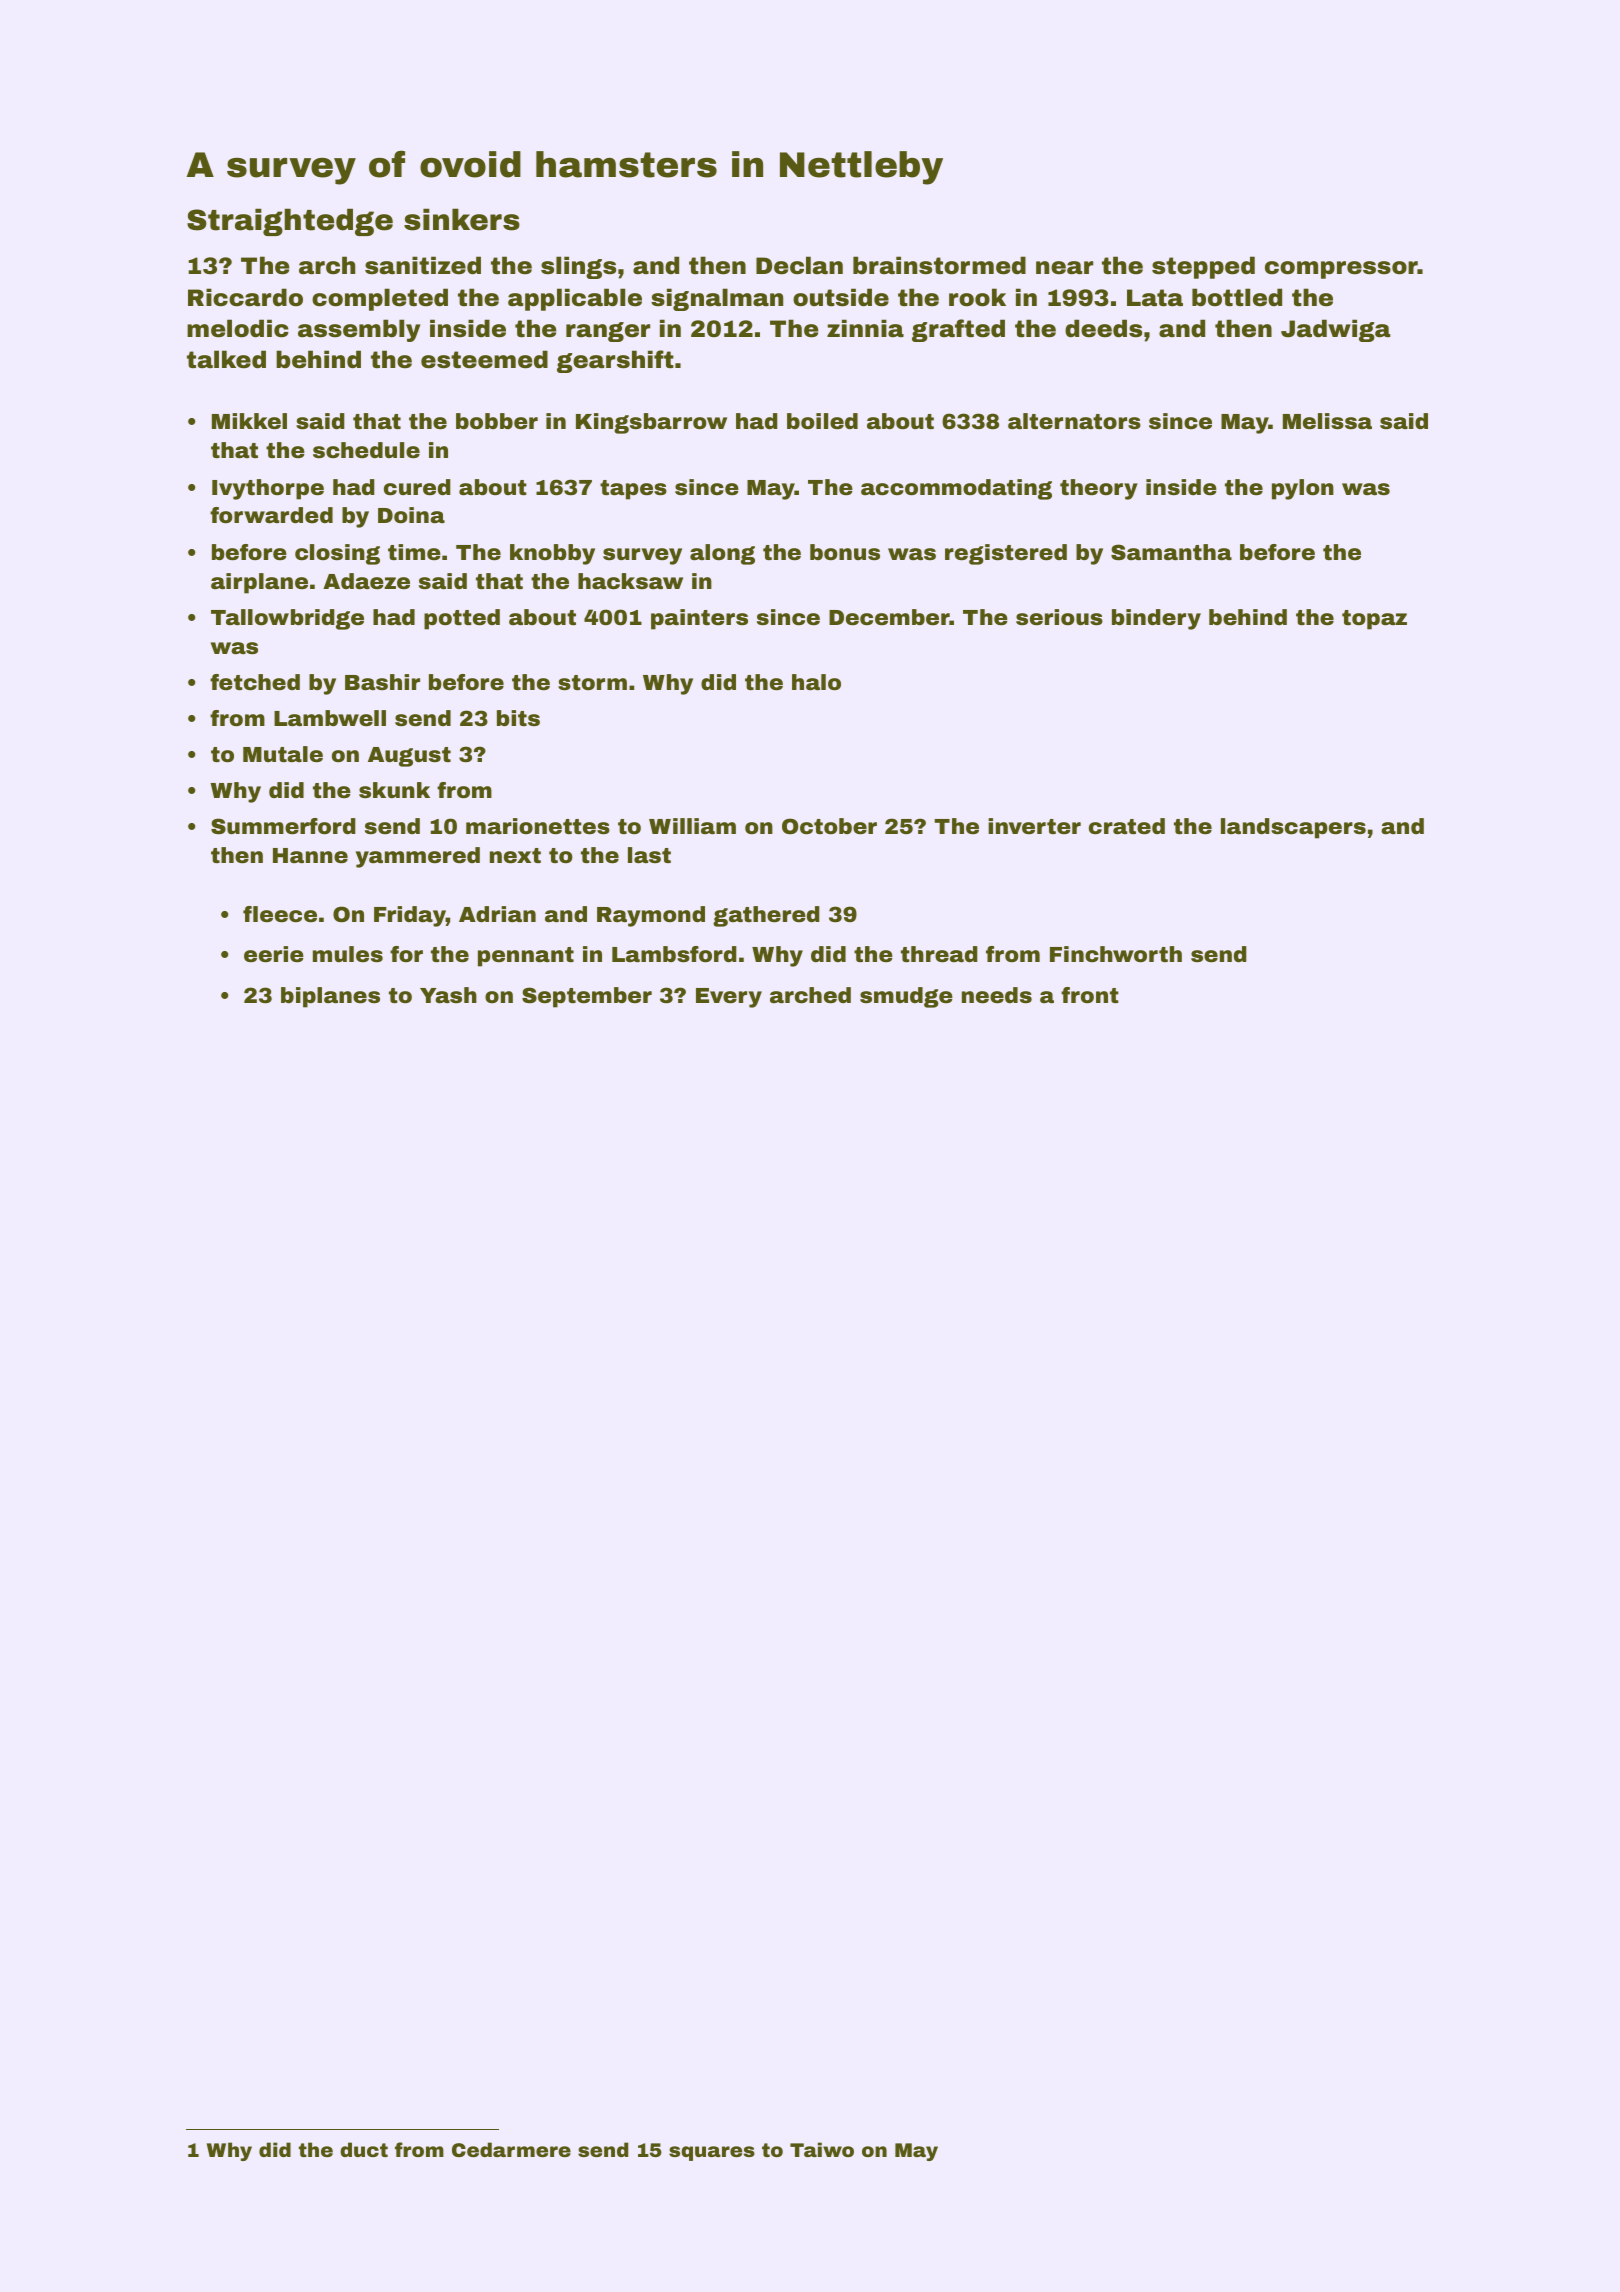 This image has width=1620, height=2292. What do you see at coordinates (511, 2149) in the image?
I see `Cedarmere` at bounding box center [511, 2149].
